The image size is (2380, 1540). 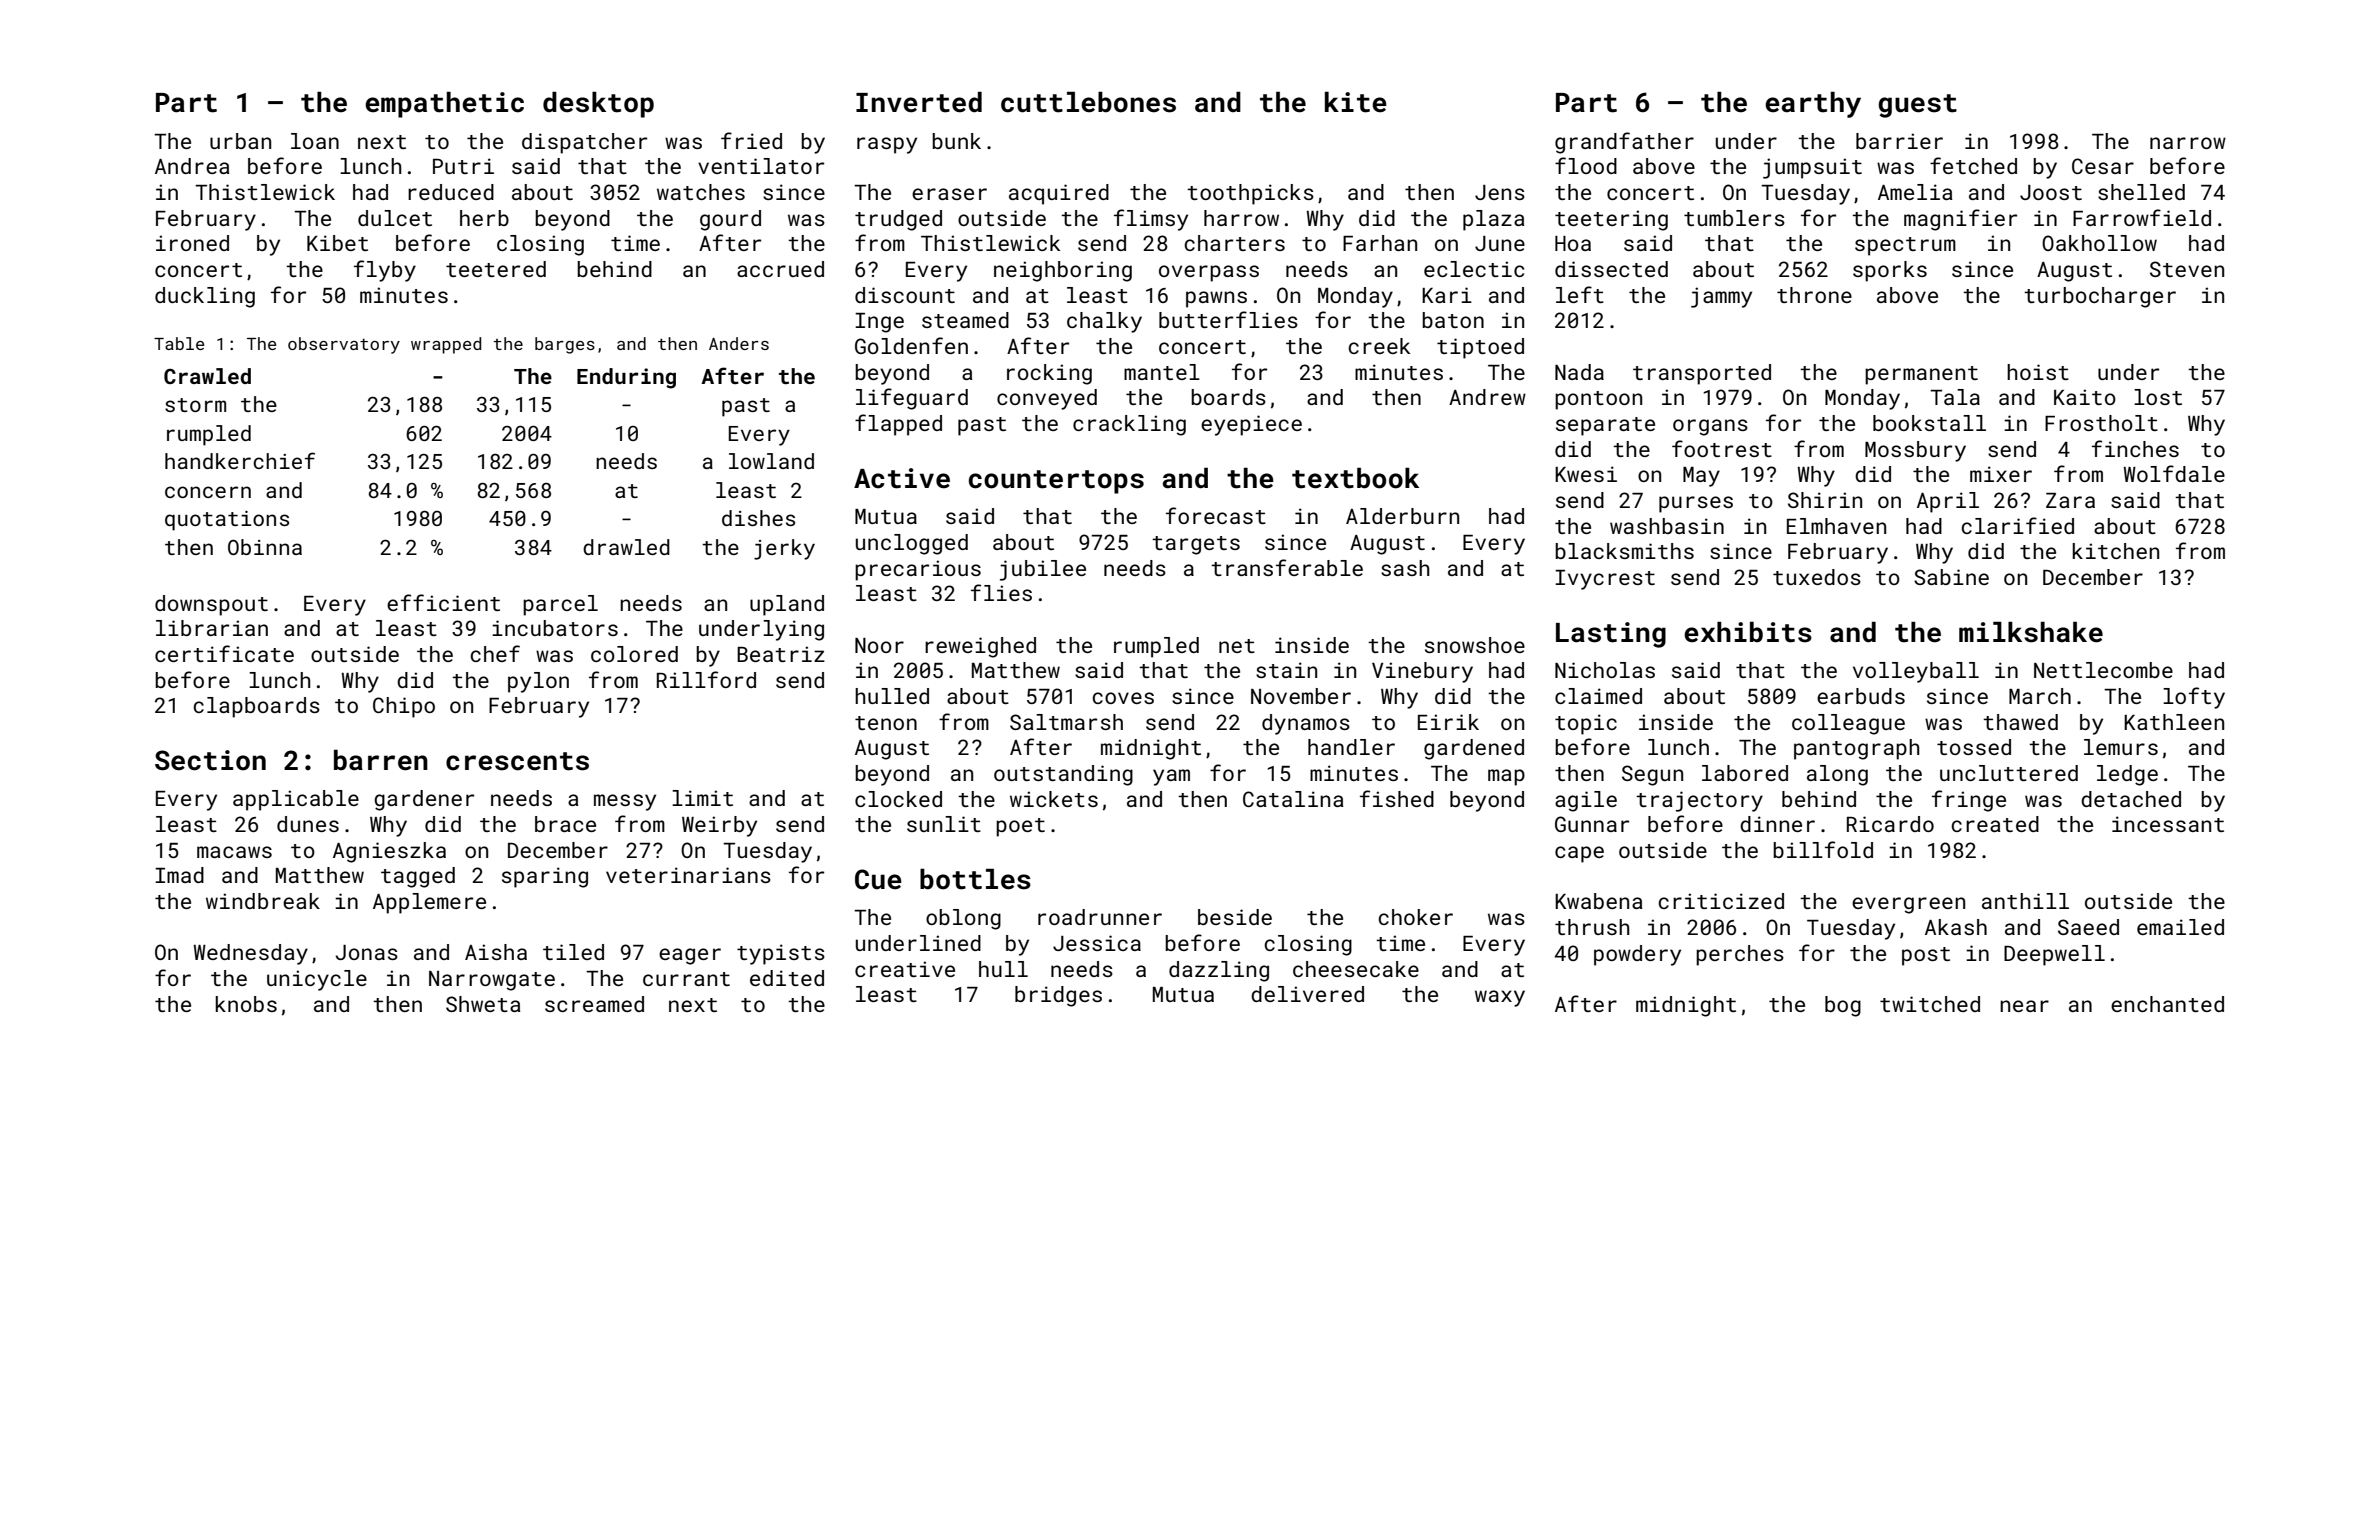 I want to click on reweighed, so click(x=980, y=647).
